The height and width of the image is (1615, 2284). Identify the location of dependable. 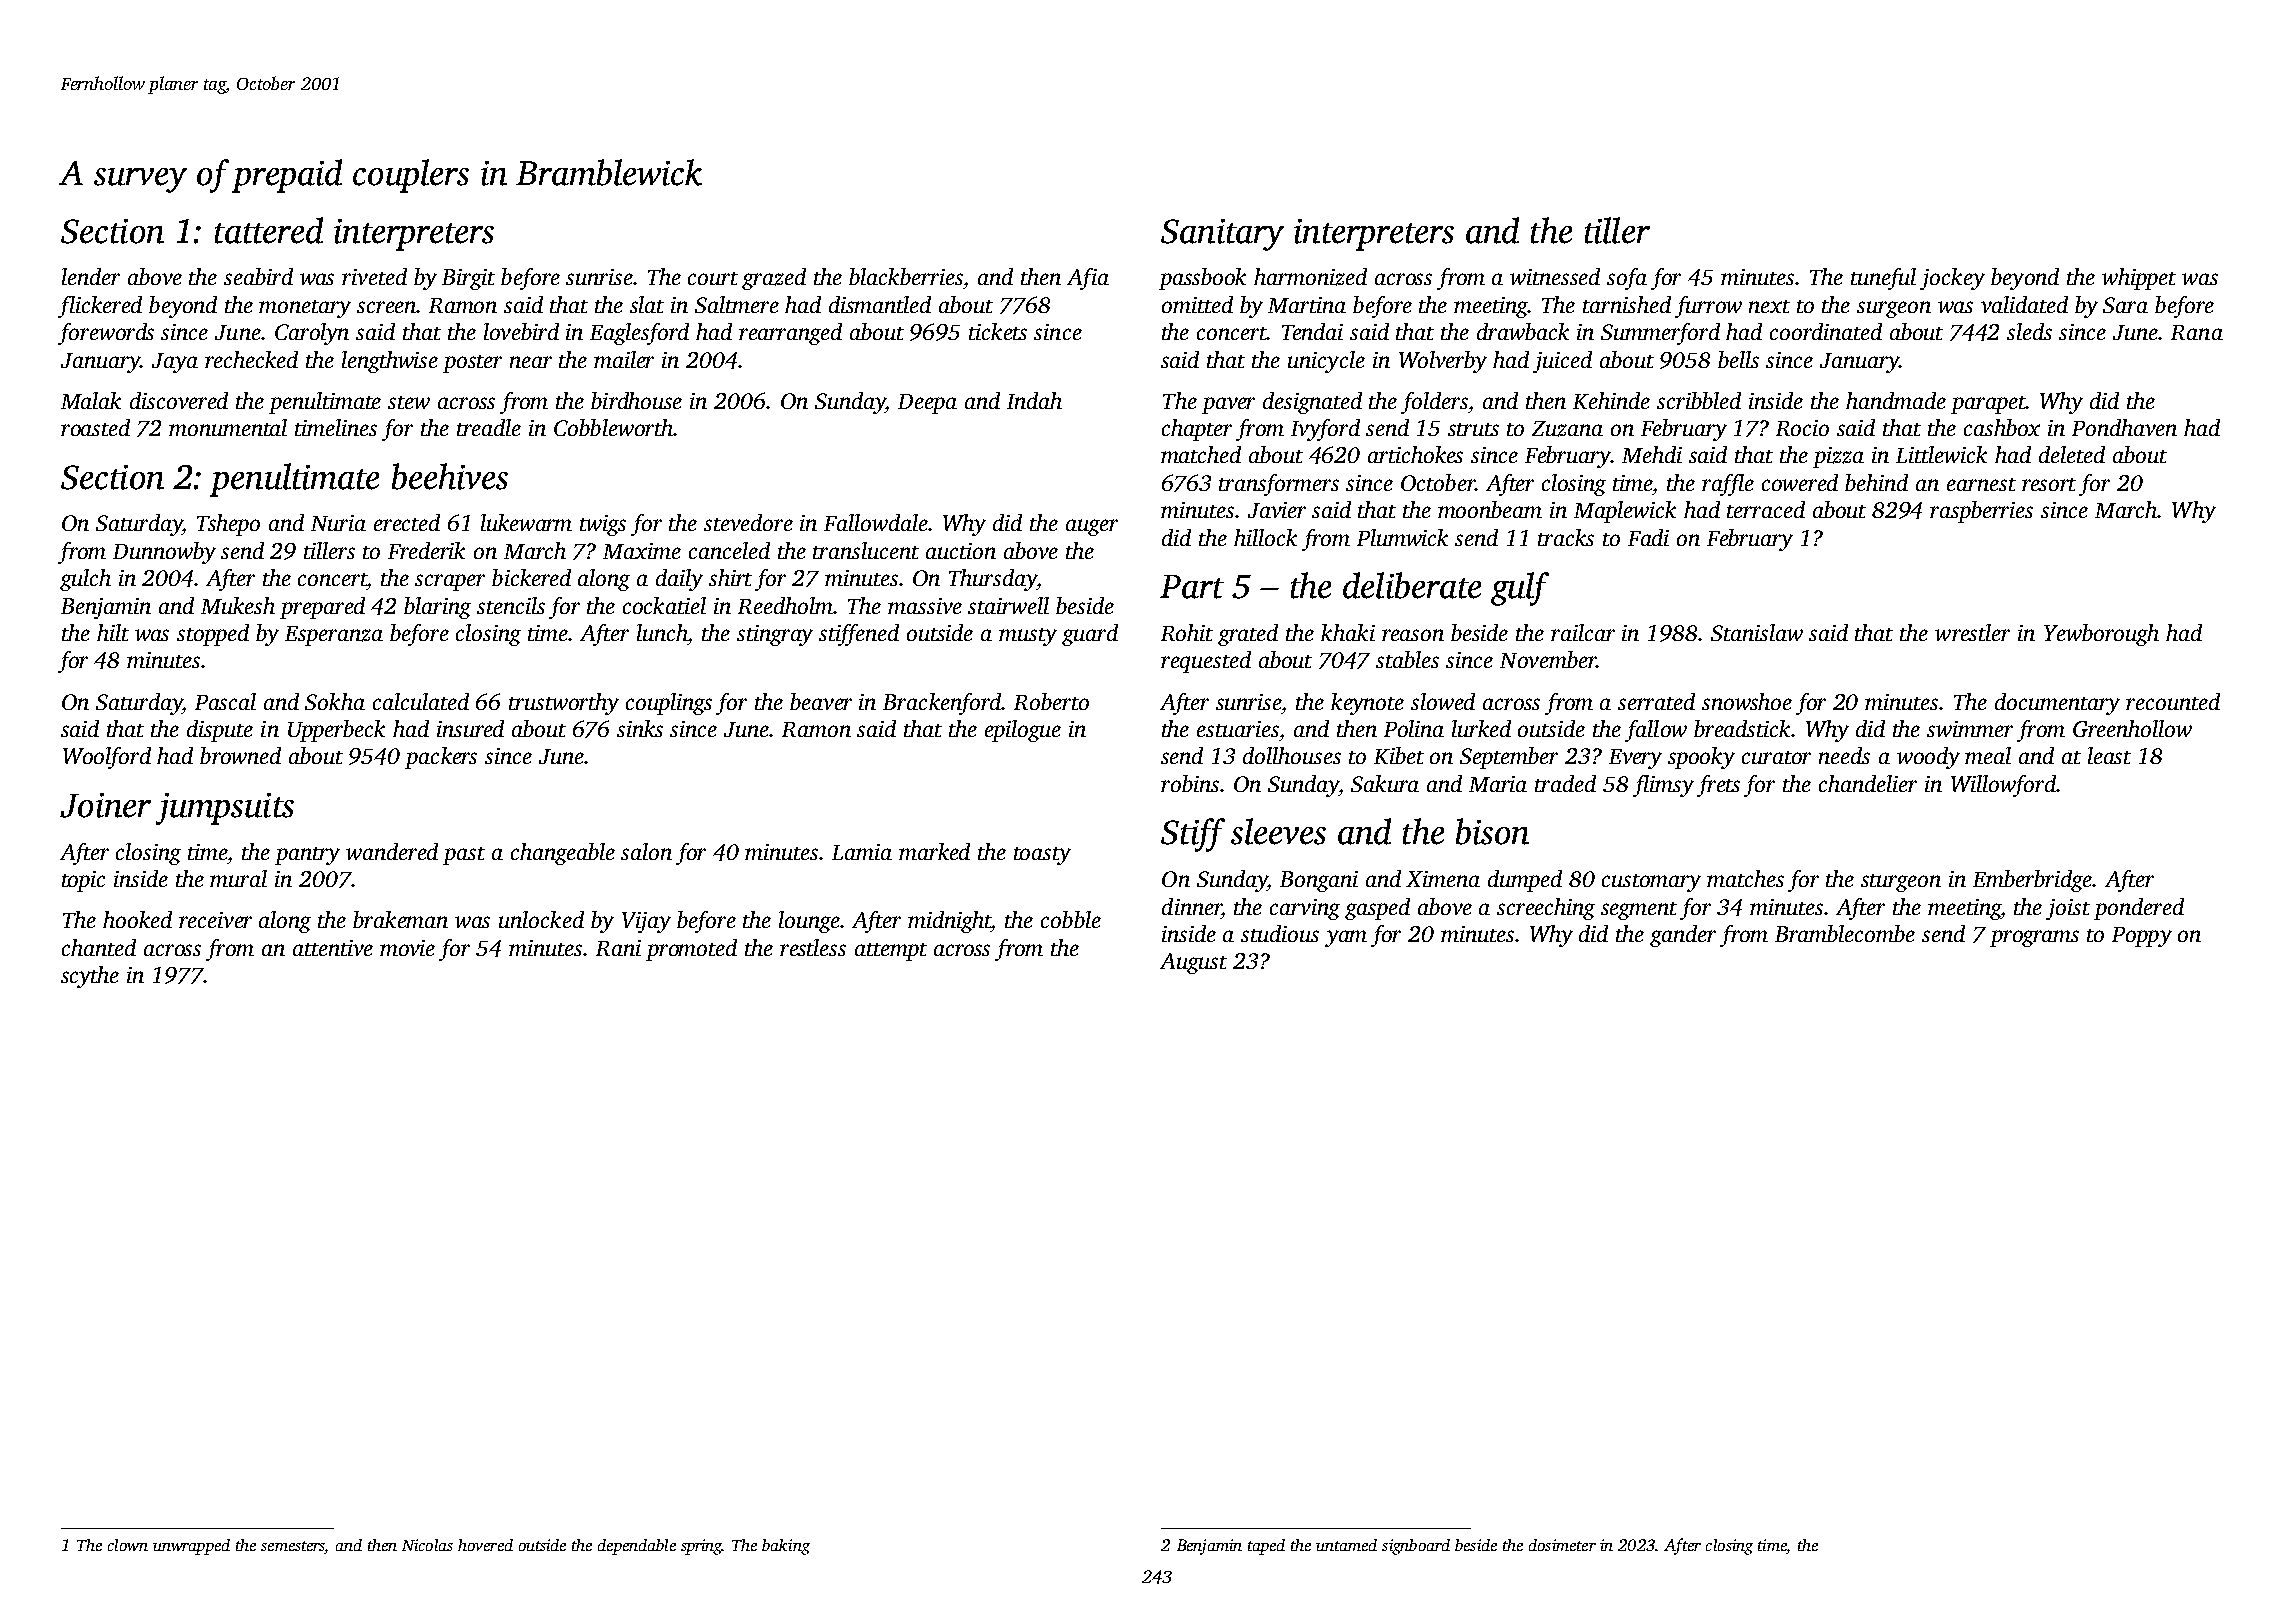
(637, 1547).
